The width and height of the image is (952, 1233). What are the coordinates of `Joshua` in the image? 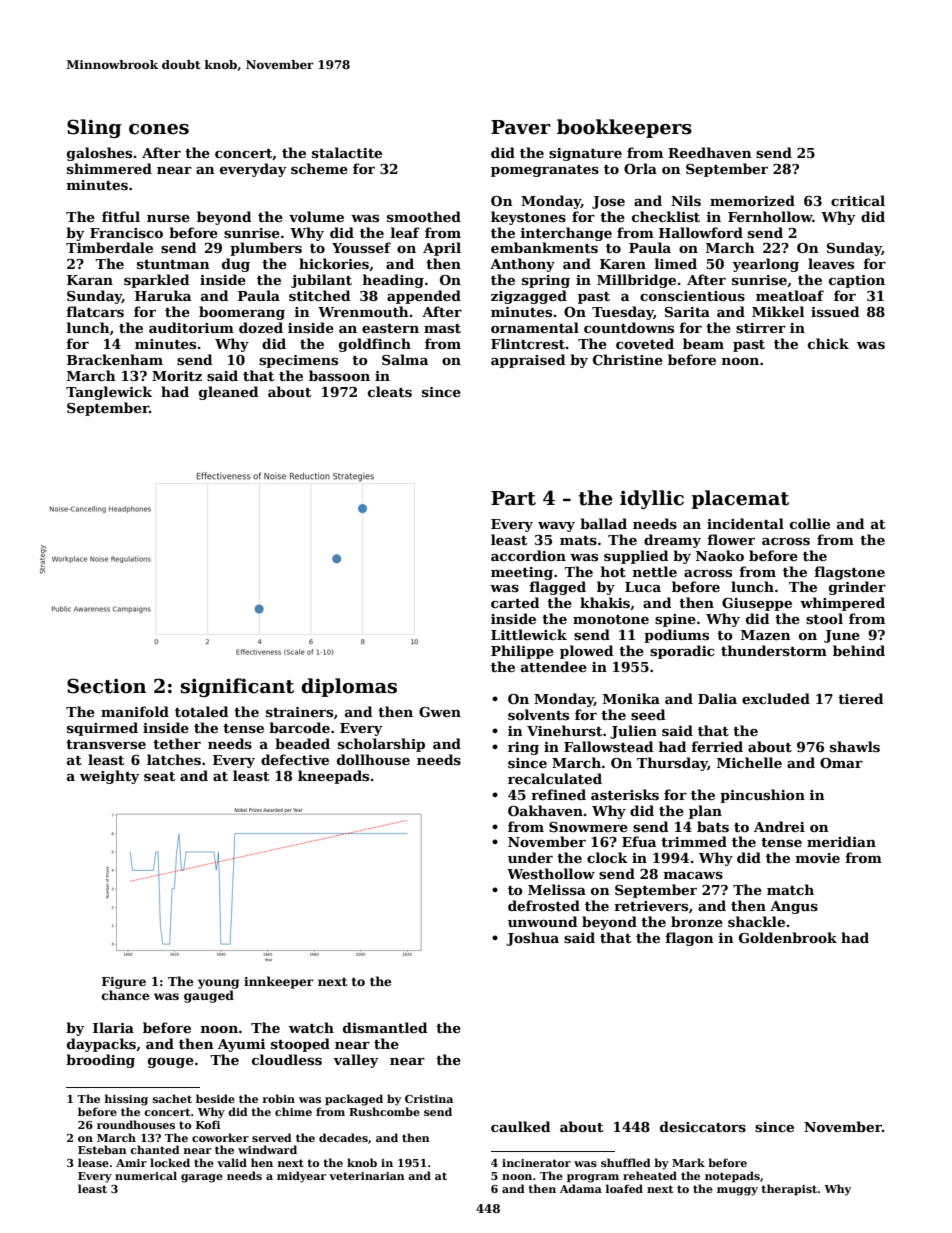 It's located at (532, 939).
